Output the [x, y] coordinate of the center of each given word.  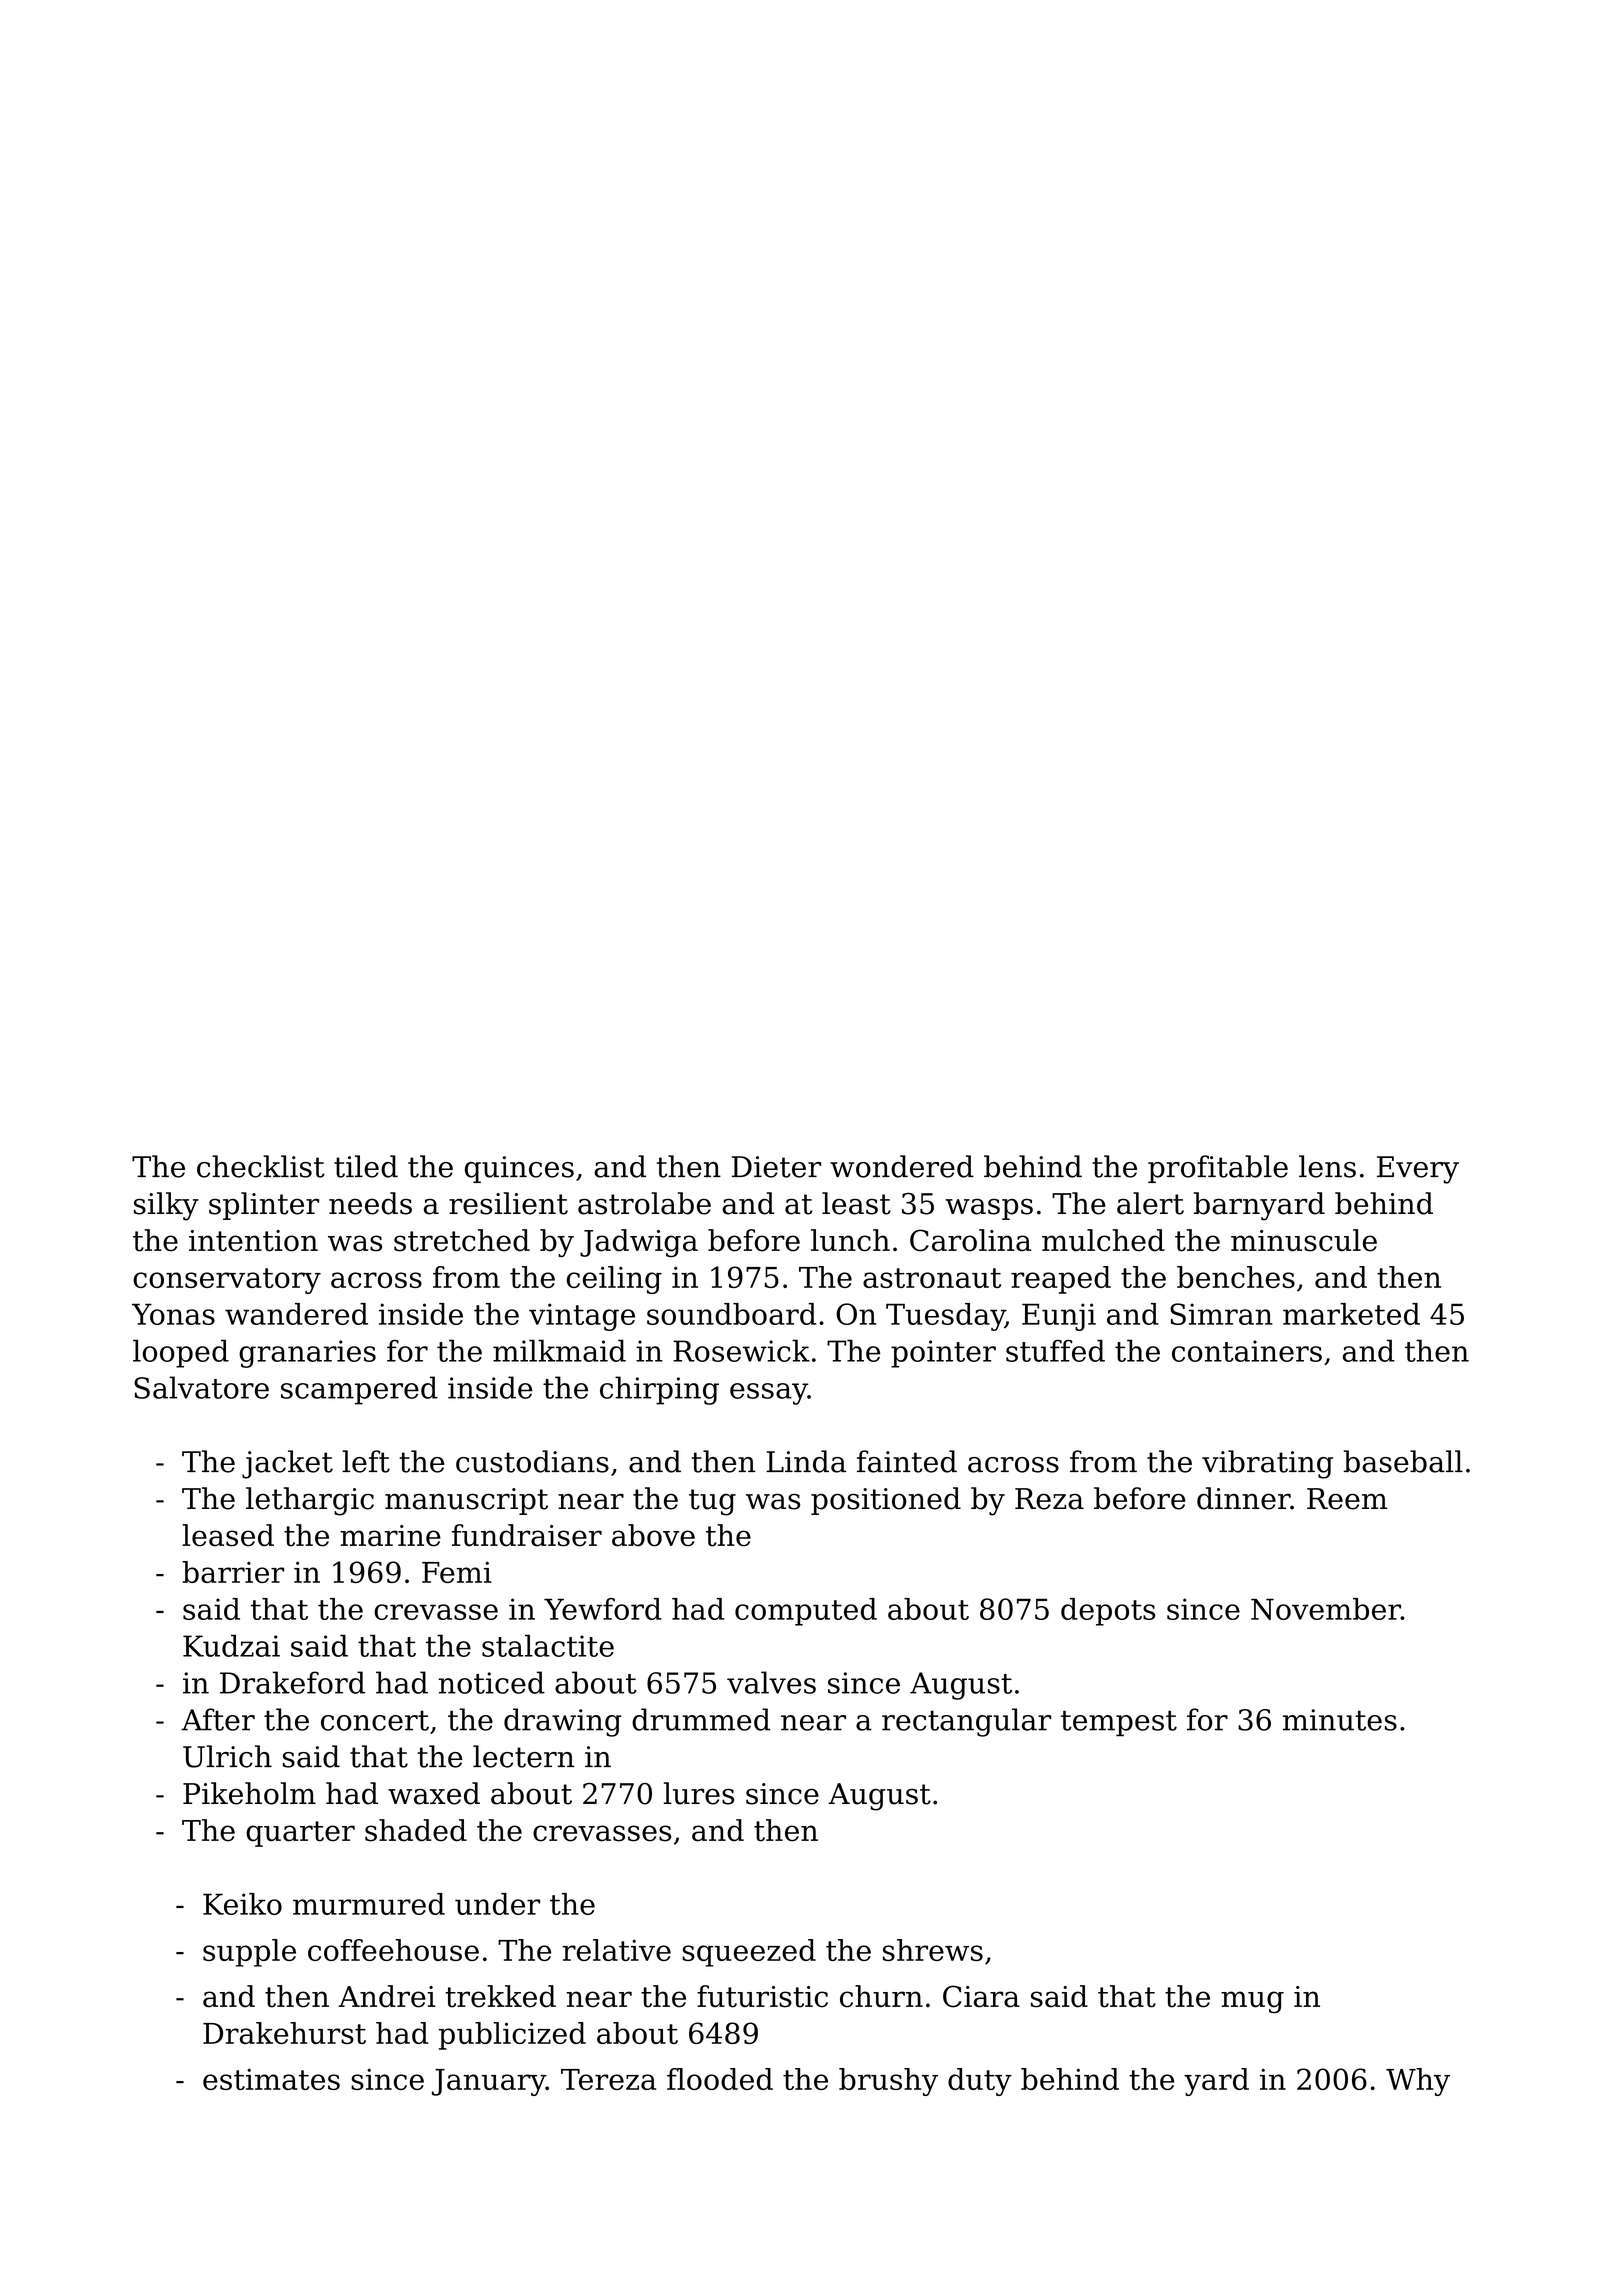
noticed [491, 1682]
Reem [1347, 1499]
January [489, 2082]
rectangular [966, 1722]
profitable [1218, 1169]
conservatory [227, 1281]
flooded [720, 2079]
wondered [902, 1166]
